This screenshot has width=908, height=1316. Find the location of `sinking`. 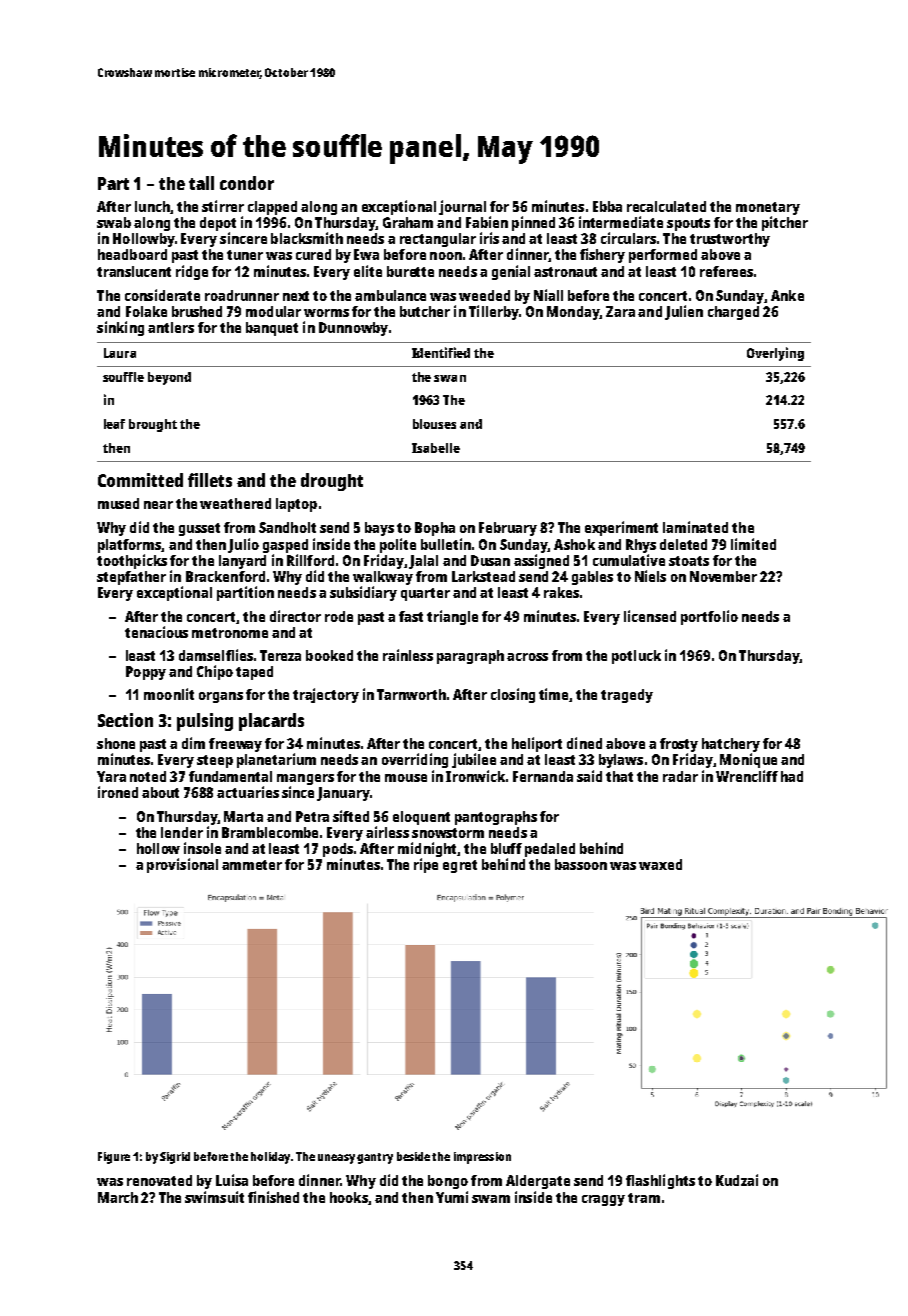

sinking is located at coordinates (120, 328).
